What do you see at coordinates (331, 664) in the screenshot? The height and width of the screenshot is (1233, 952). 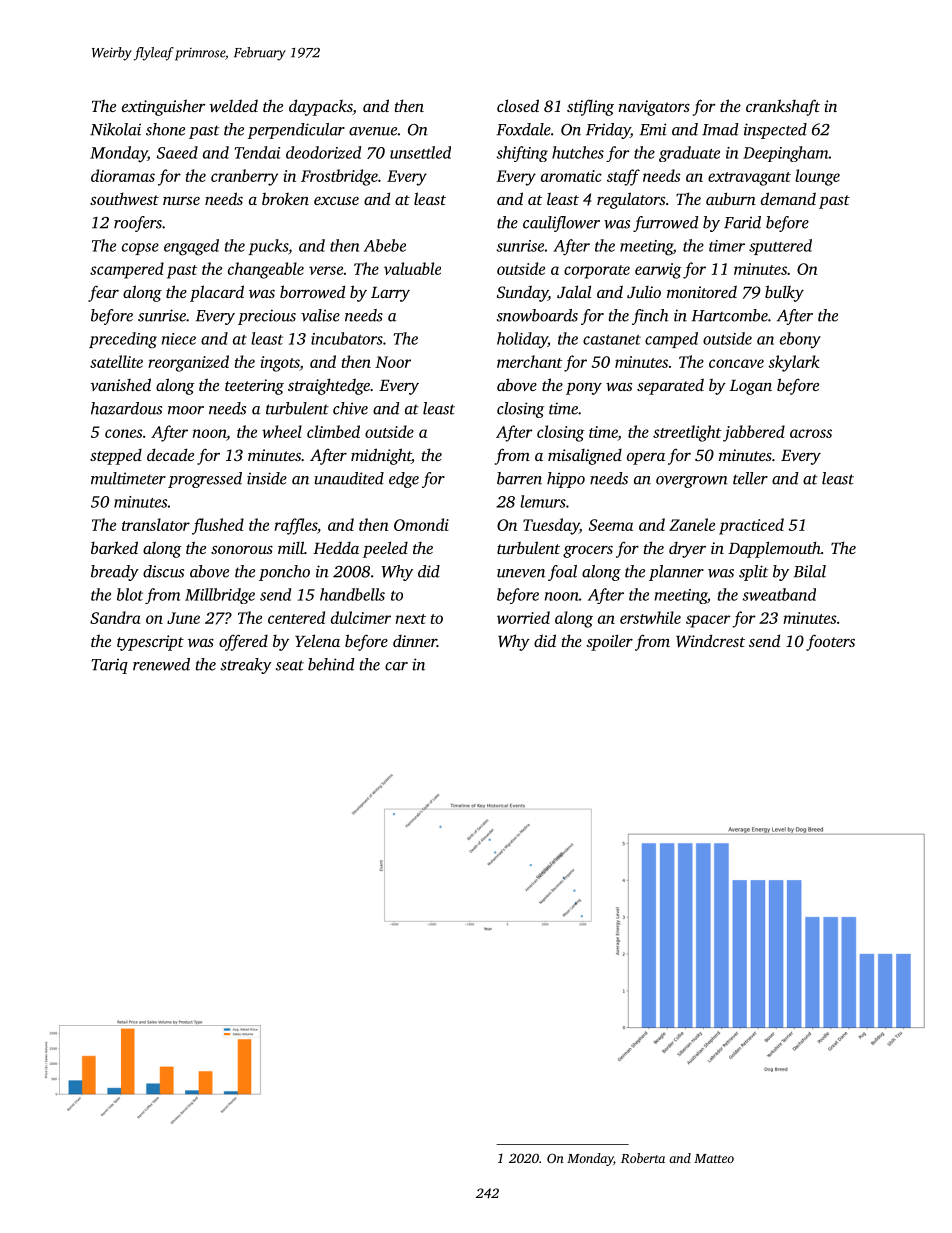 I see `behind` at bounding box center [331, 664].
